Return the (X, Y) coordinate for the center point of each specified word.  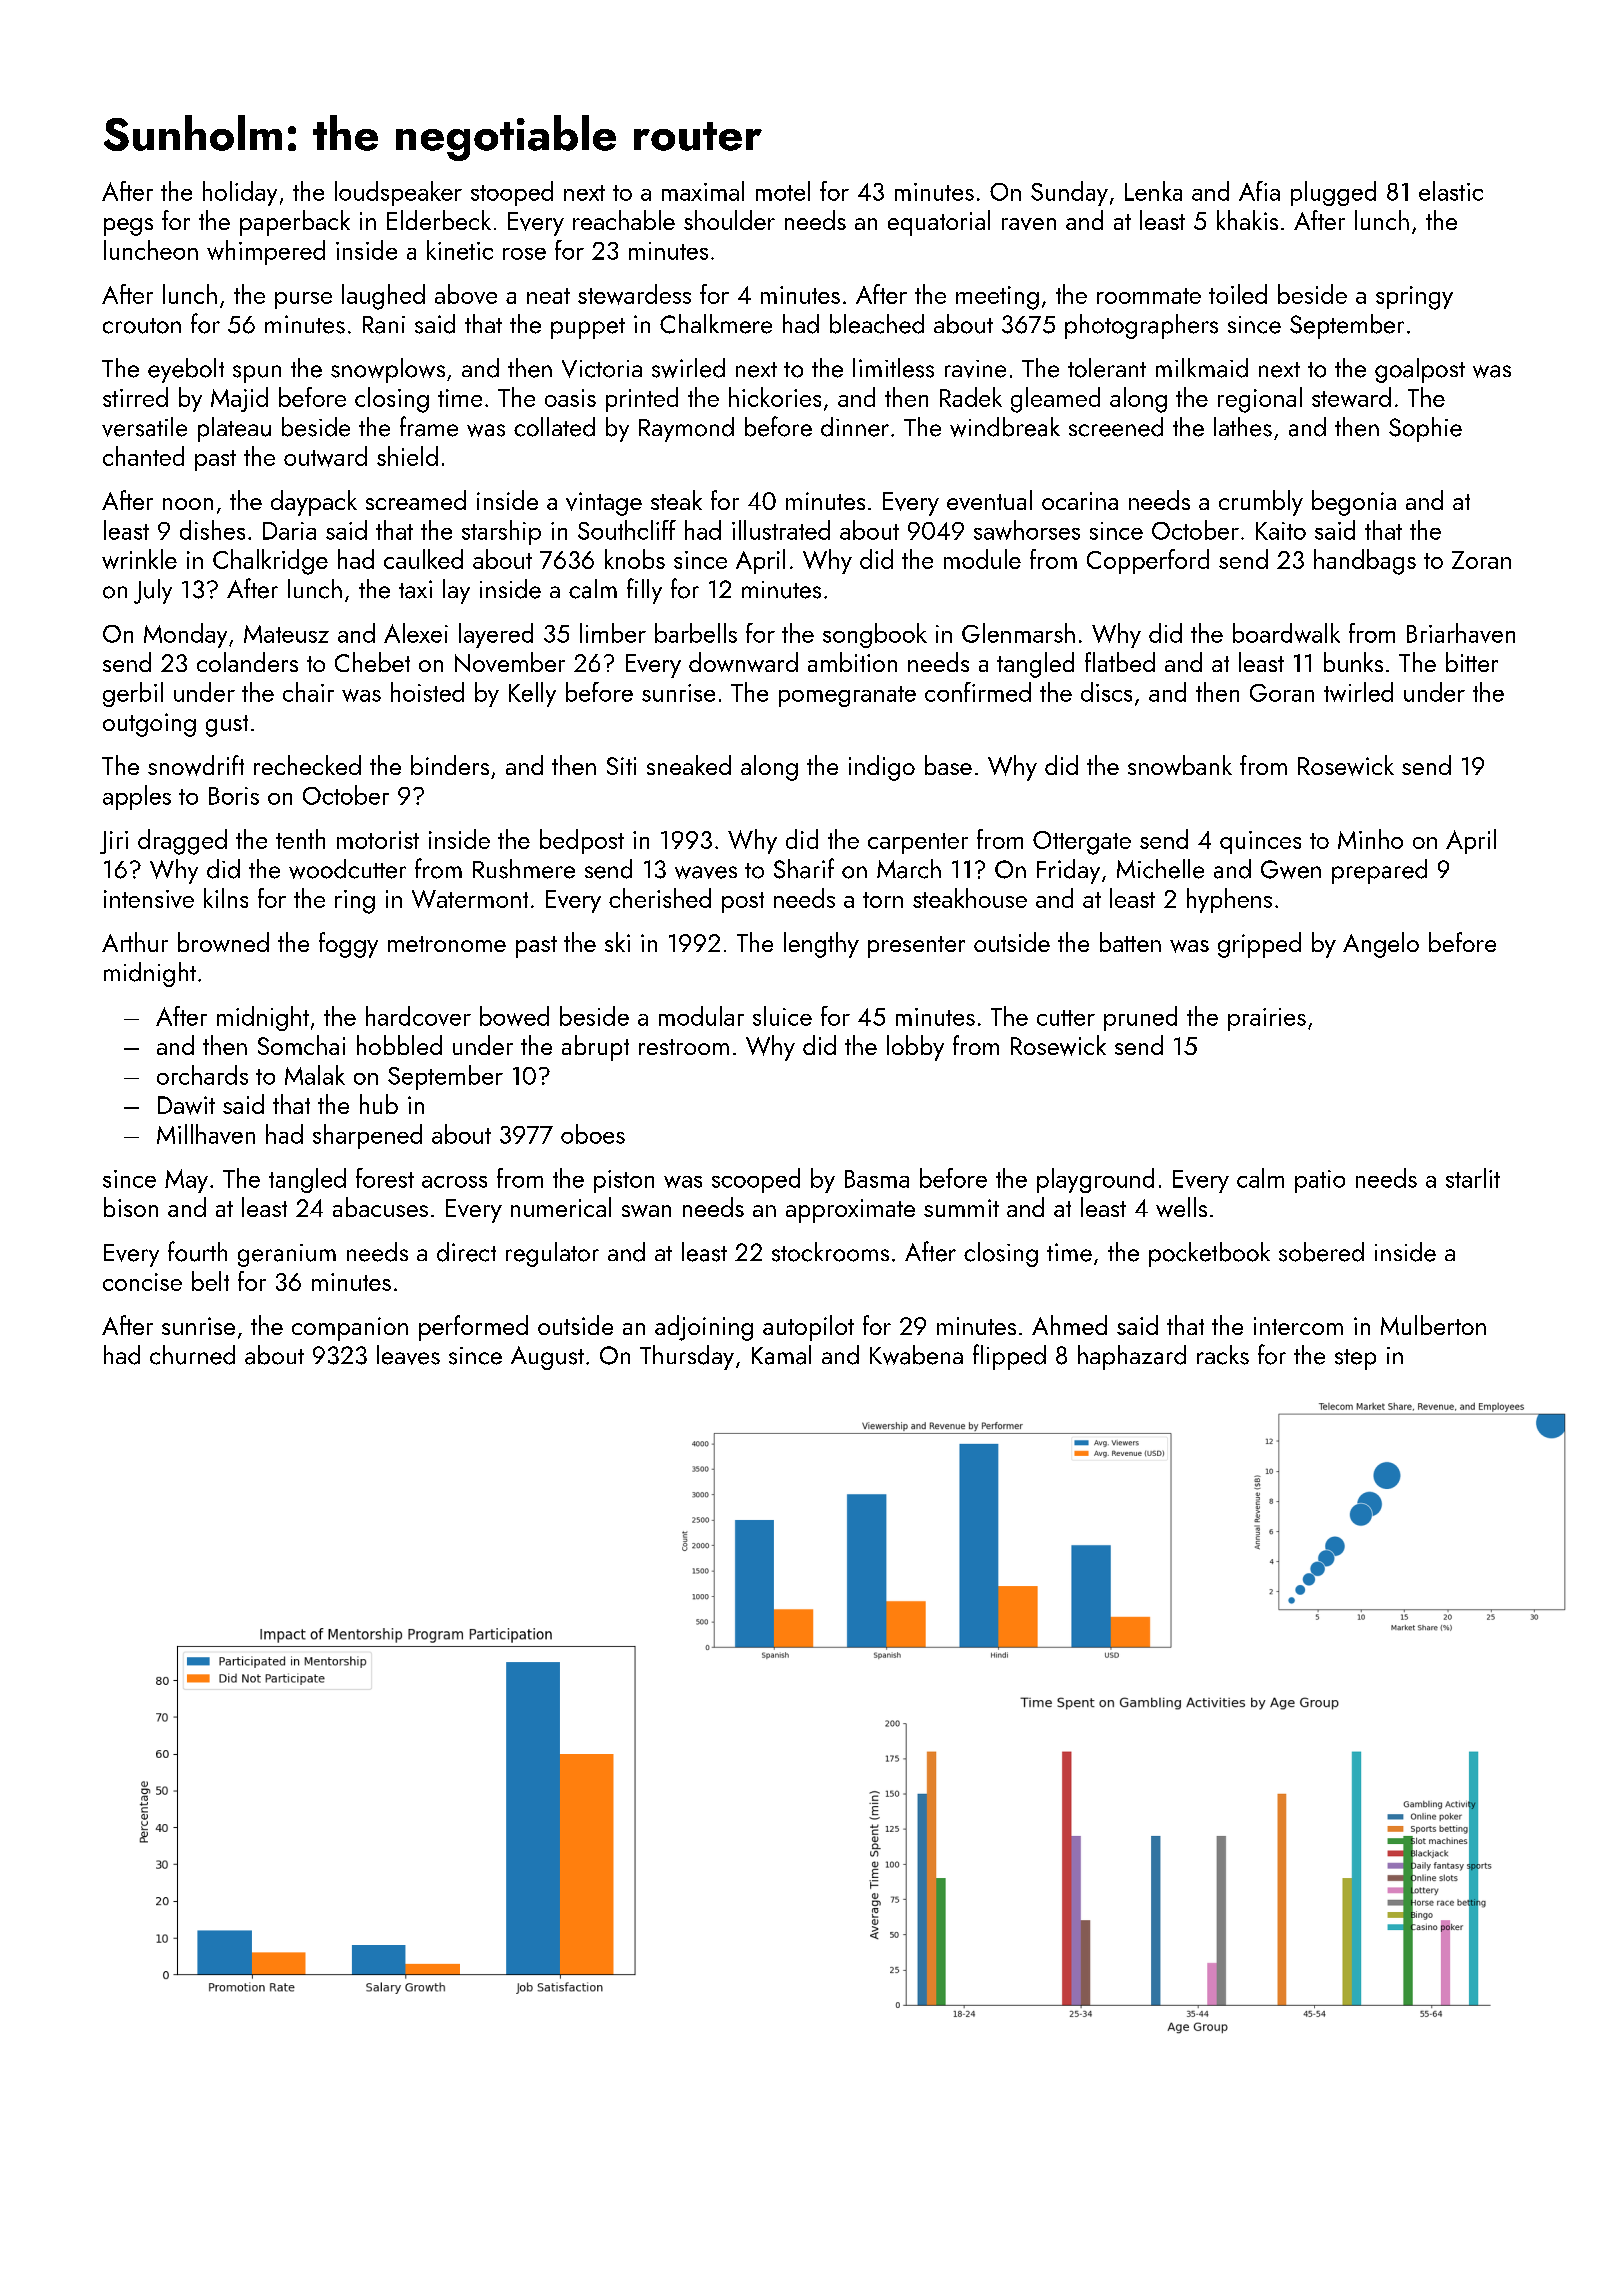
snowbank (1180, 765)
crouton (142, 326)
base (948, 765)
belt (210, 1281)
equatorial (939, 223)
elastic (1451, 191)
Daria (289, 531)
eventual (989, 500)
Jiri (114, 842)
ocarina (1080, 501)
